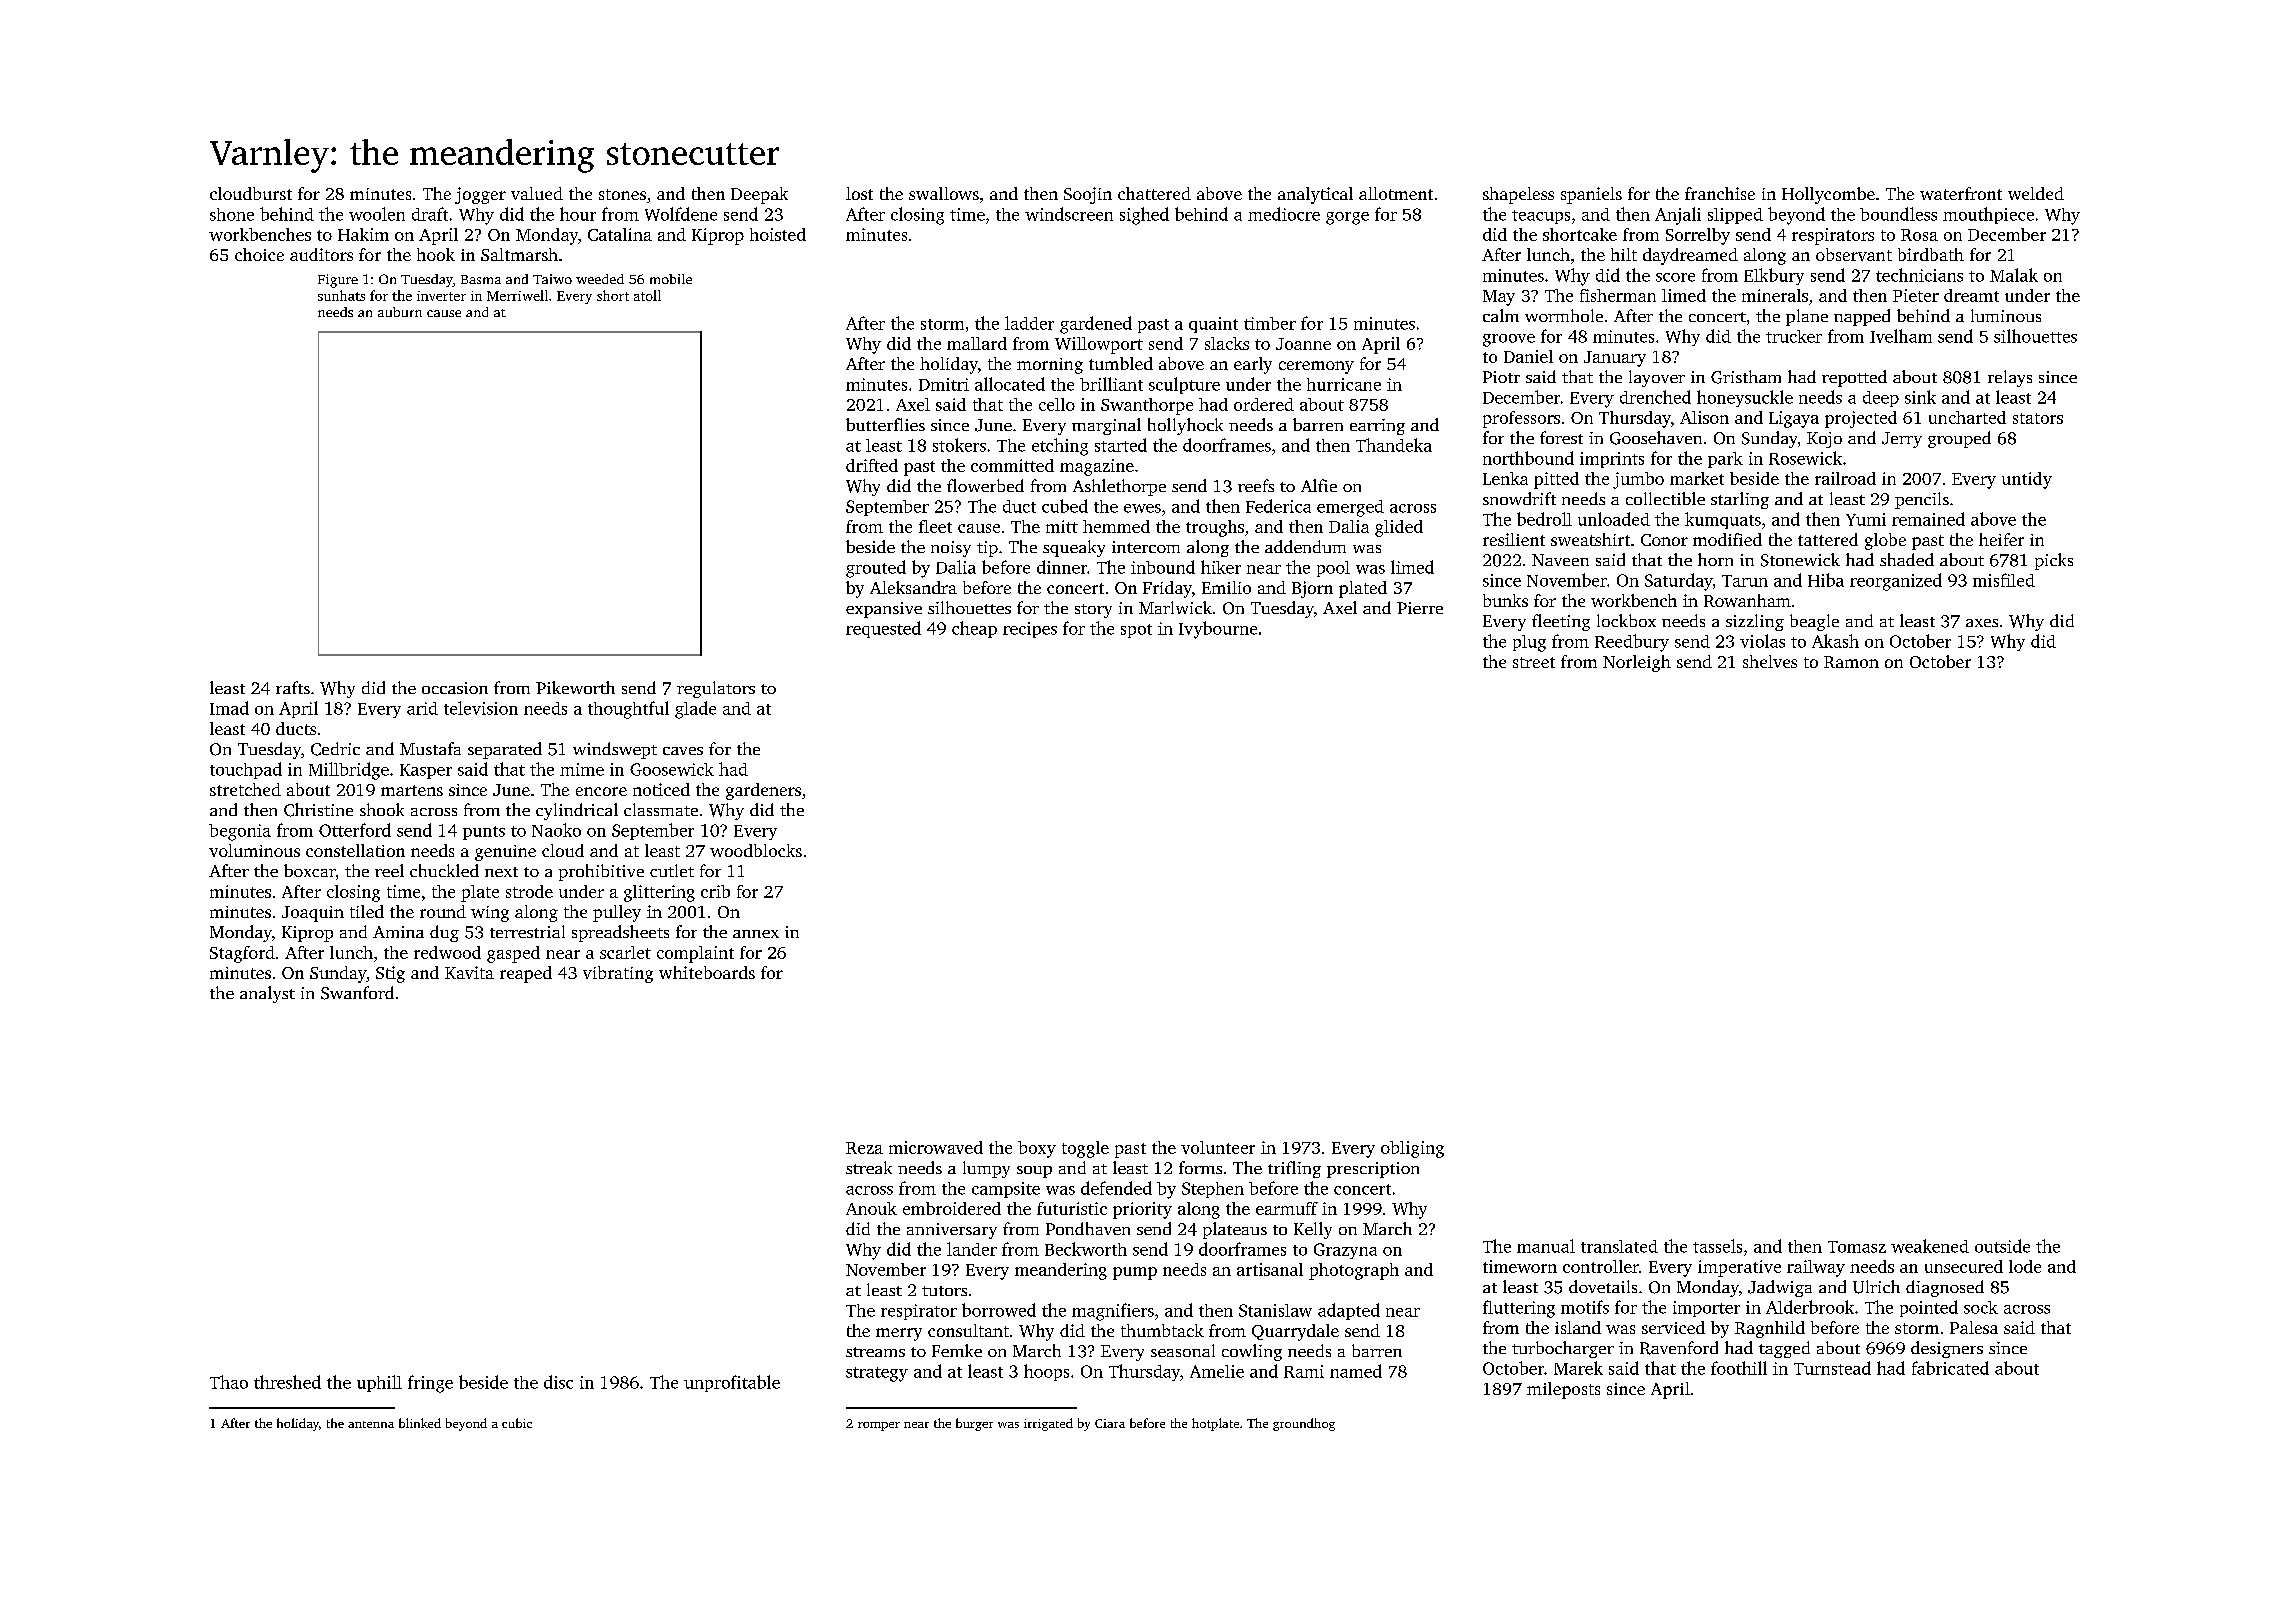 The image size is (2292, 1620). What do you see at coordinates (1252, 1352) in the screenshot?
I see `cowling` at bounding box center [1252, 1352].
